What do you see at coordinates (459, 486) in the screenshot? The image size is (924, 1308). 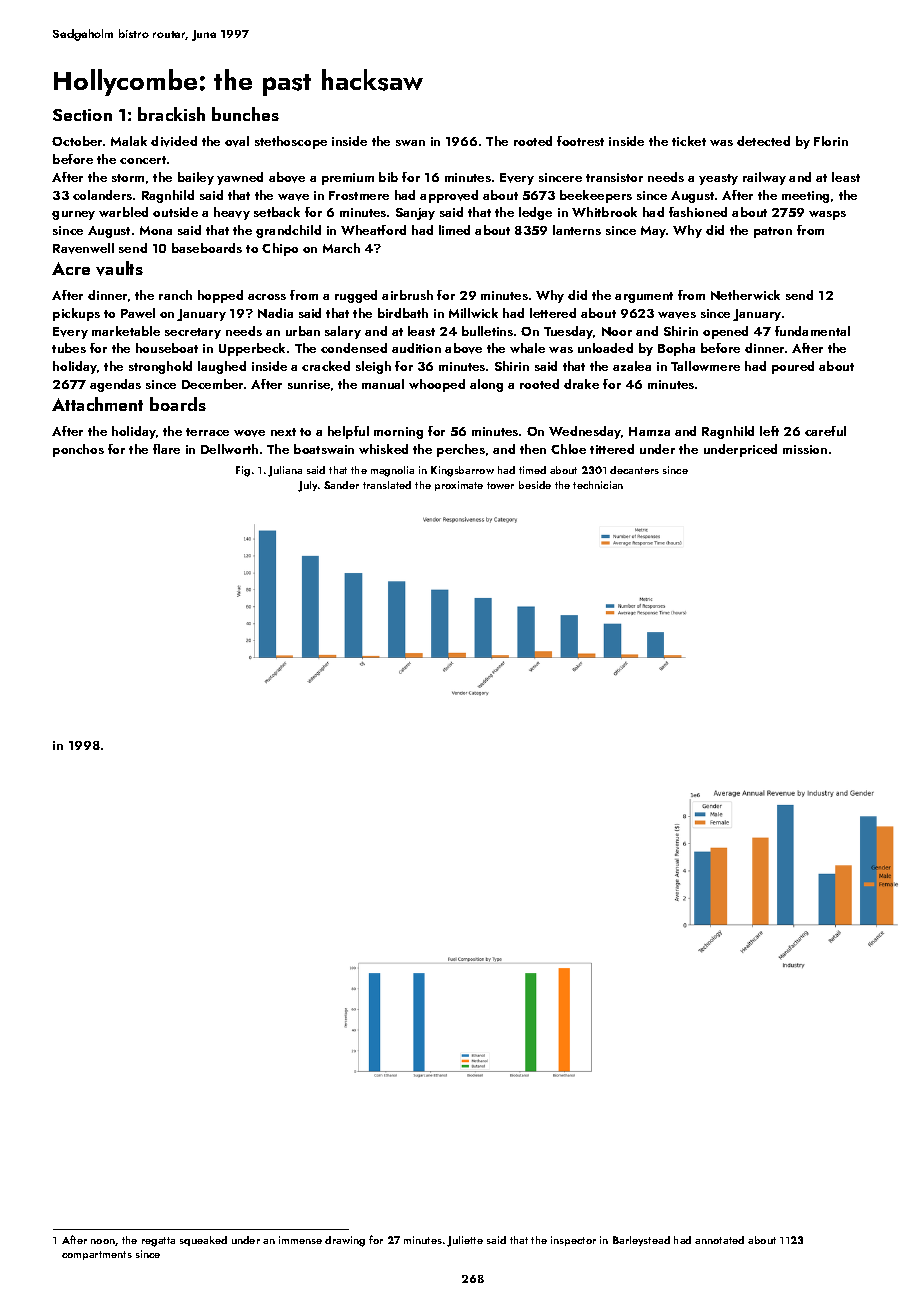 I see `proximate` at bounding box center [459, 486].
